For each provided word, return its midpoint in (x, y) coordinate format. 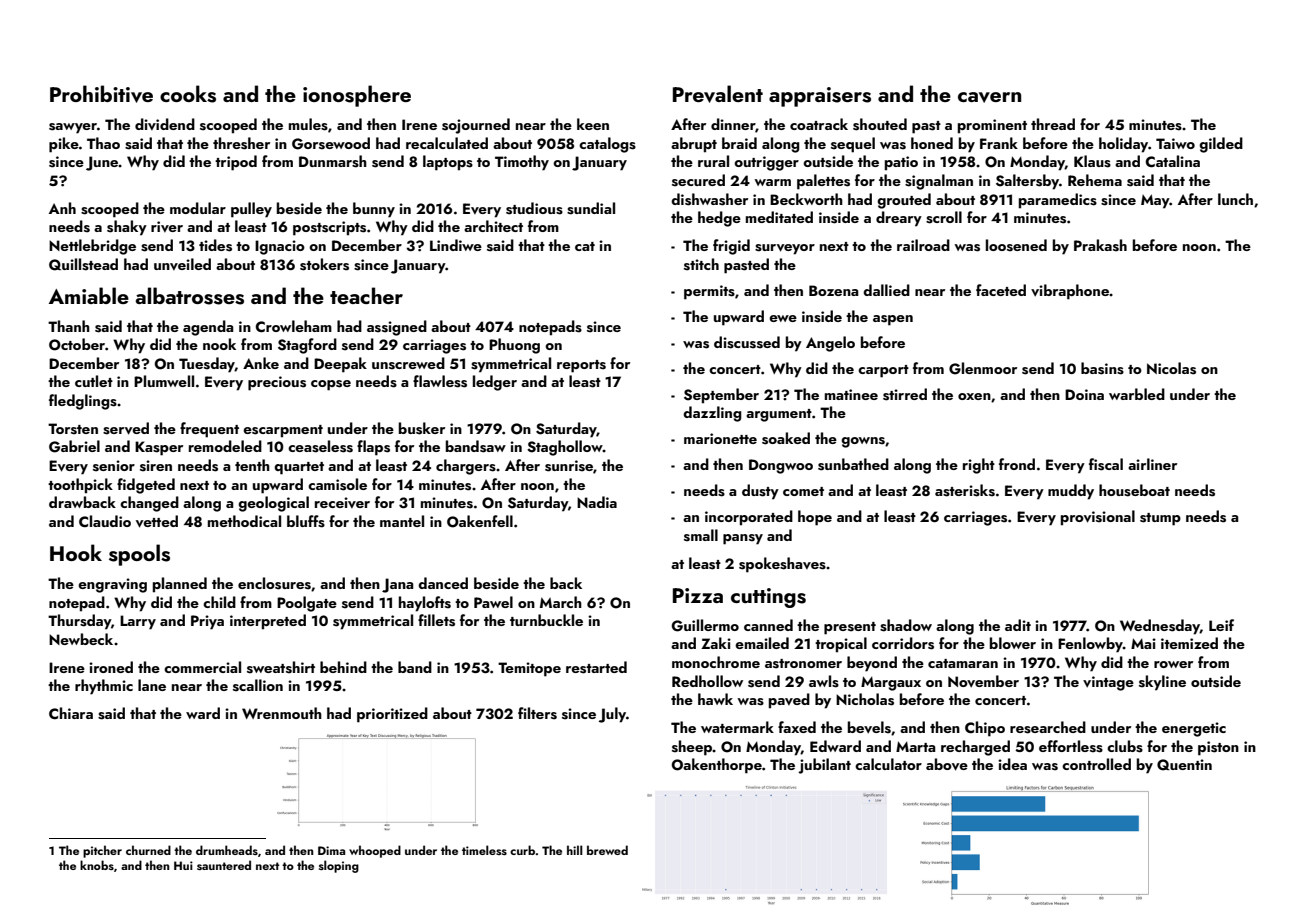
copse (331, 385)
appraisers (820, 97)
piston (1218, 748)
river (167, 226)
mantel (402, 521)
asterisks (965, 490)
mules (308, 124)
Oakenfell (480, 521)
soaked (786, 438)
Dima (331, 850)
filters (537, 713)
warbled (1137, 394)
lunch (1235, 199)
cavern (989, 97)
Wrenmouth (282, 713)
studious (534, 208)
